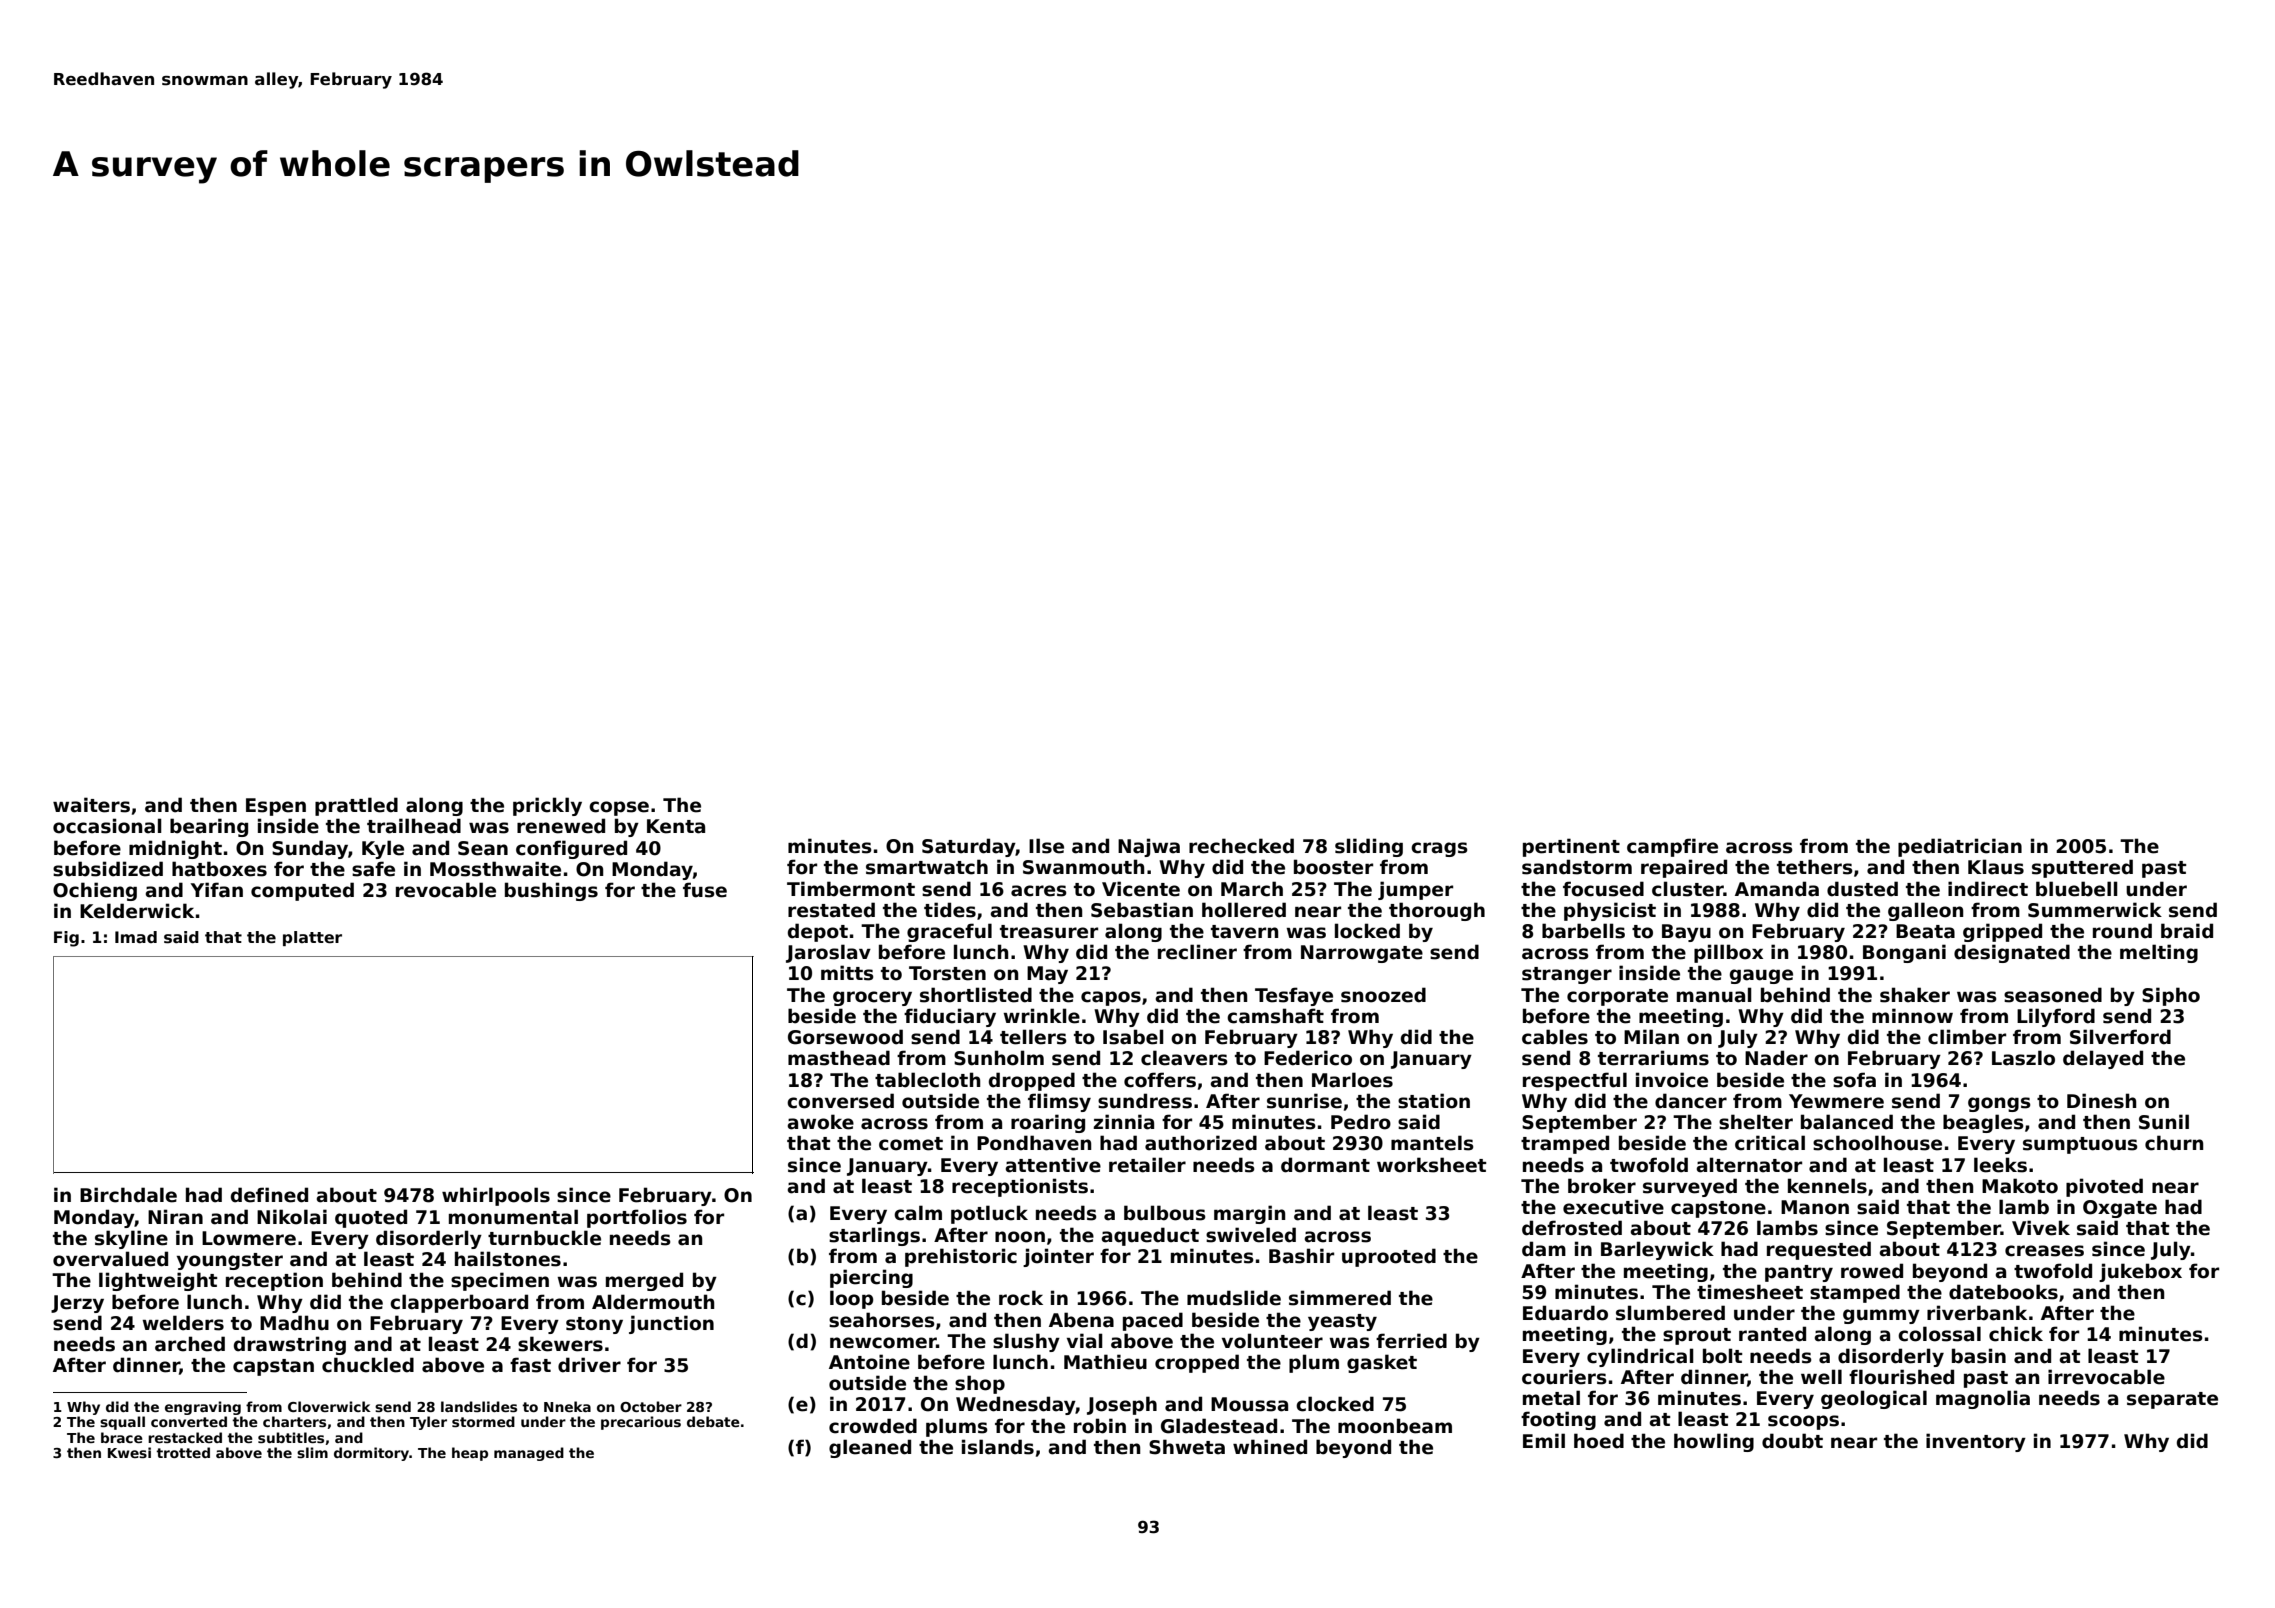 The image size is (2275, 1608). Describe the element at coordinates (2077, 889) in the image. I see `bluebell` at that location.
